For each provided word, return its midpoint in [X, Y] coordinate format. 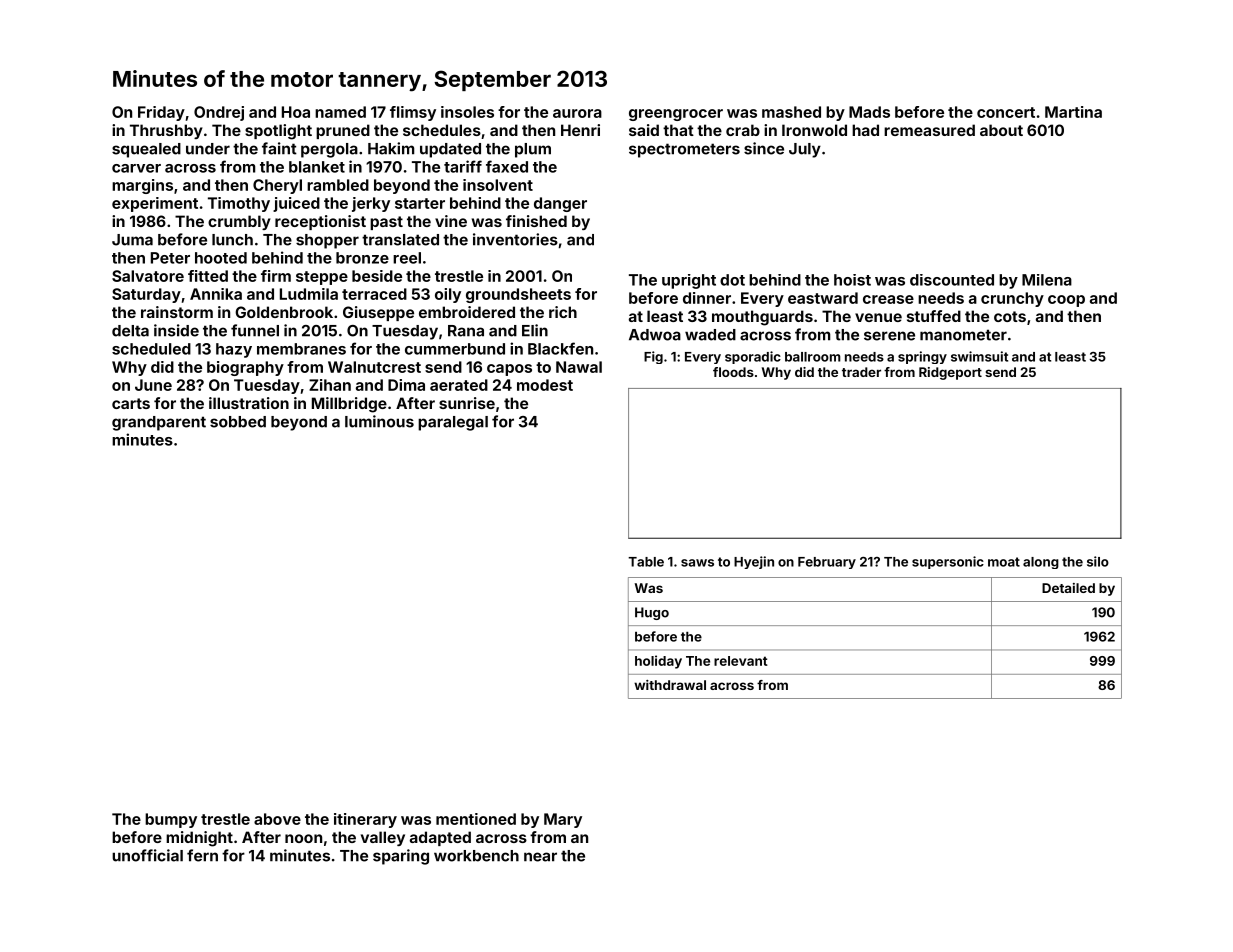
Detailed [1068, 588]
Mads [869, 112]
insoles [467, 112]
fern [202, 855]
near [540, 857]
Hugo [652, 613]
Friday [161, 113]
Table [646, 562]
